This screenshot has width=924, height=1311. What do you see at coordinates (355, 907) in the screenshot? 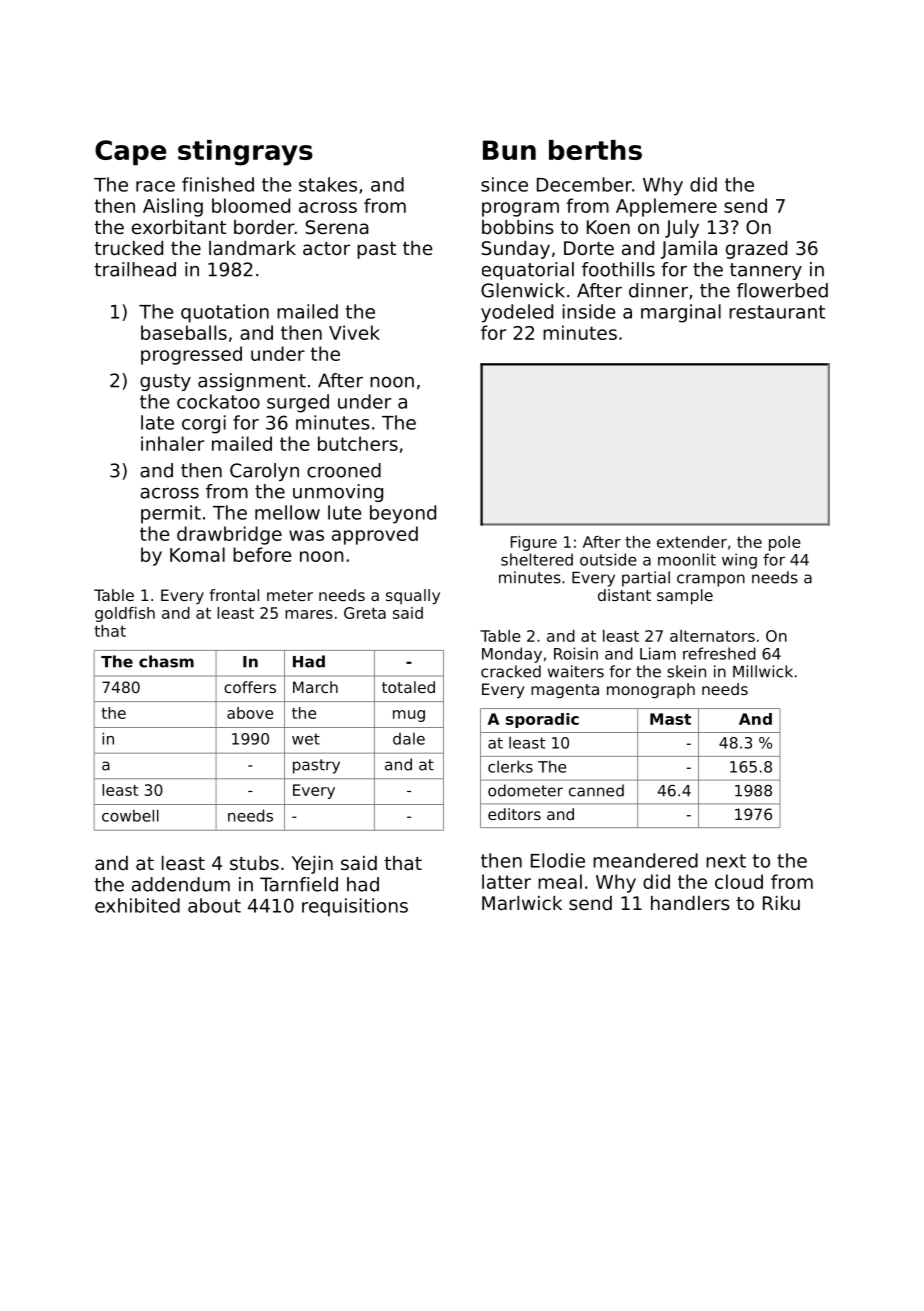
I see `requisitions` at bounding box center [355, 907].
